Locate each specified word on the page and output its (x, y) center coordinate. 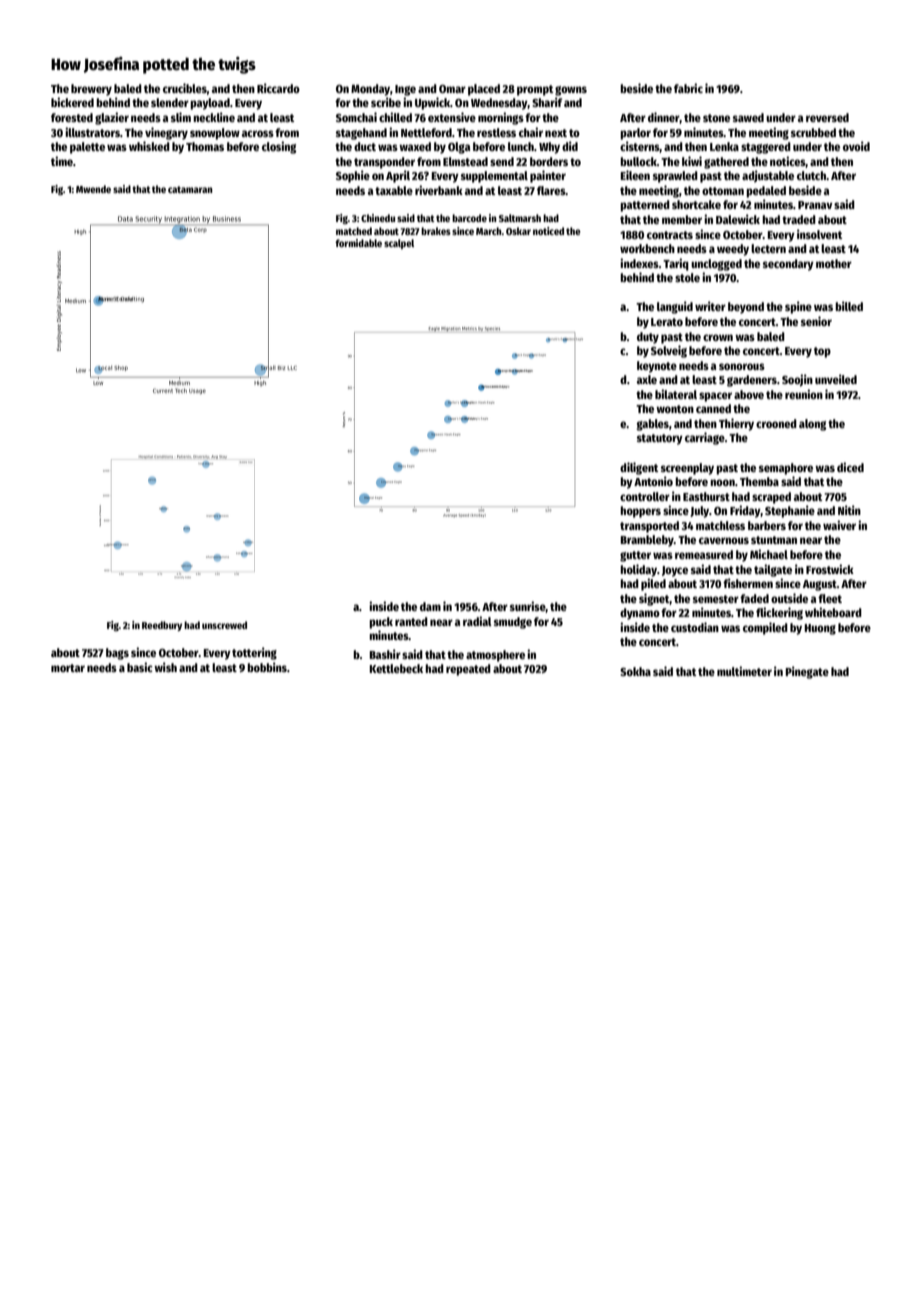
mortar (68, 668)
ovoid (856, 146)
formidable (358, 243)
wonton (675, 409)
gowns (571, 91)
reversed (827, 117)
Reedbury (162, 626)
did (570, 146)
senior (816, 321)
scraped (771, 498)
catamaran (190, 189)
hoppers (640, 512)
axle (647, 379)
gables (652, 425)
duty (648, 338)
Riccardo (278, 88)
